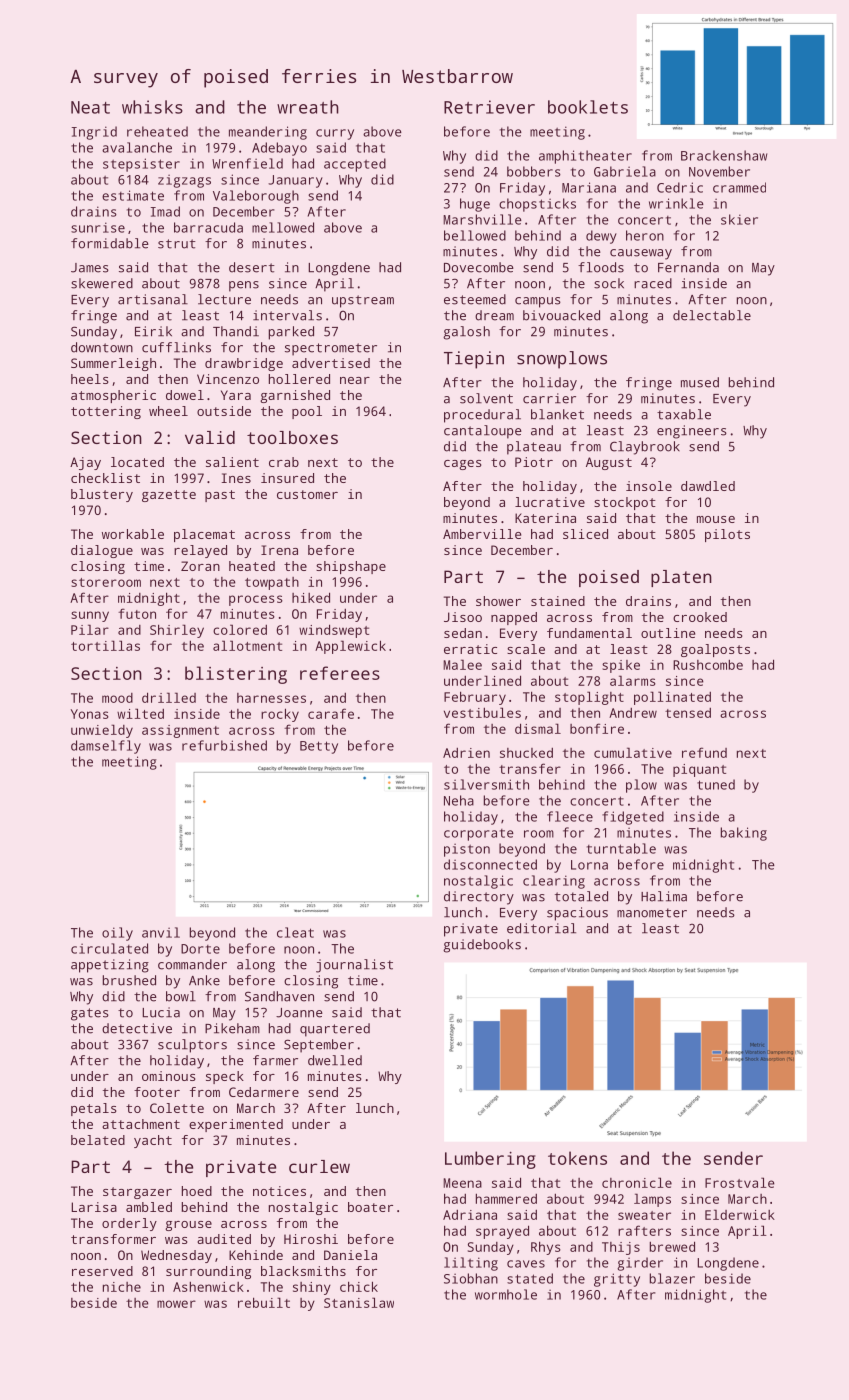 This screenshot has width=849, height=1400. What do you see at coordinates (724, 155) in the screenshot?
I see `Brackenshaw` at bounding box center [724, 155].
